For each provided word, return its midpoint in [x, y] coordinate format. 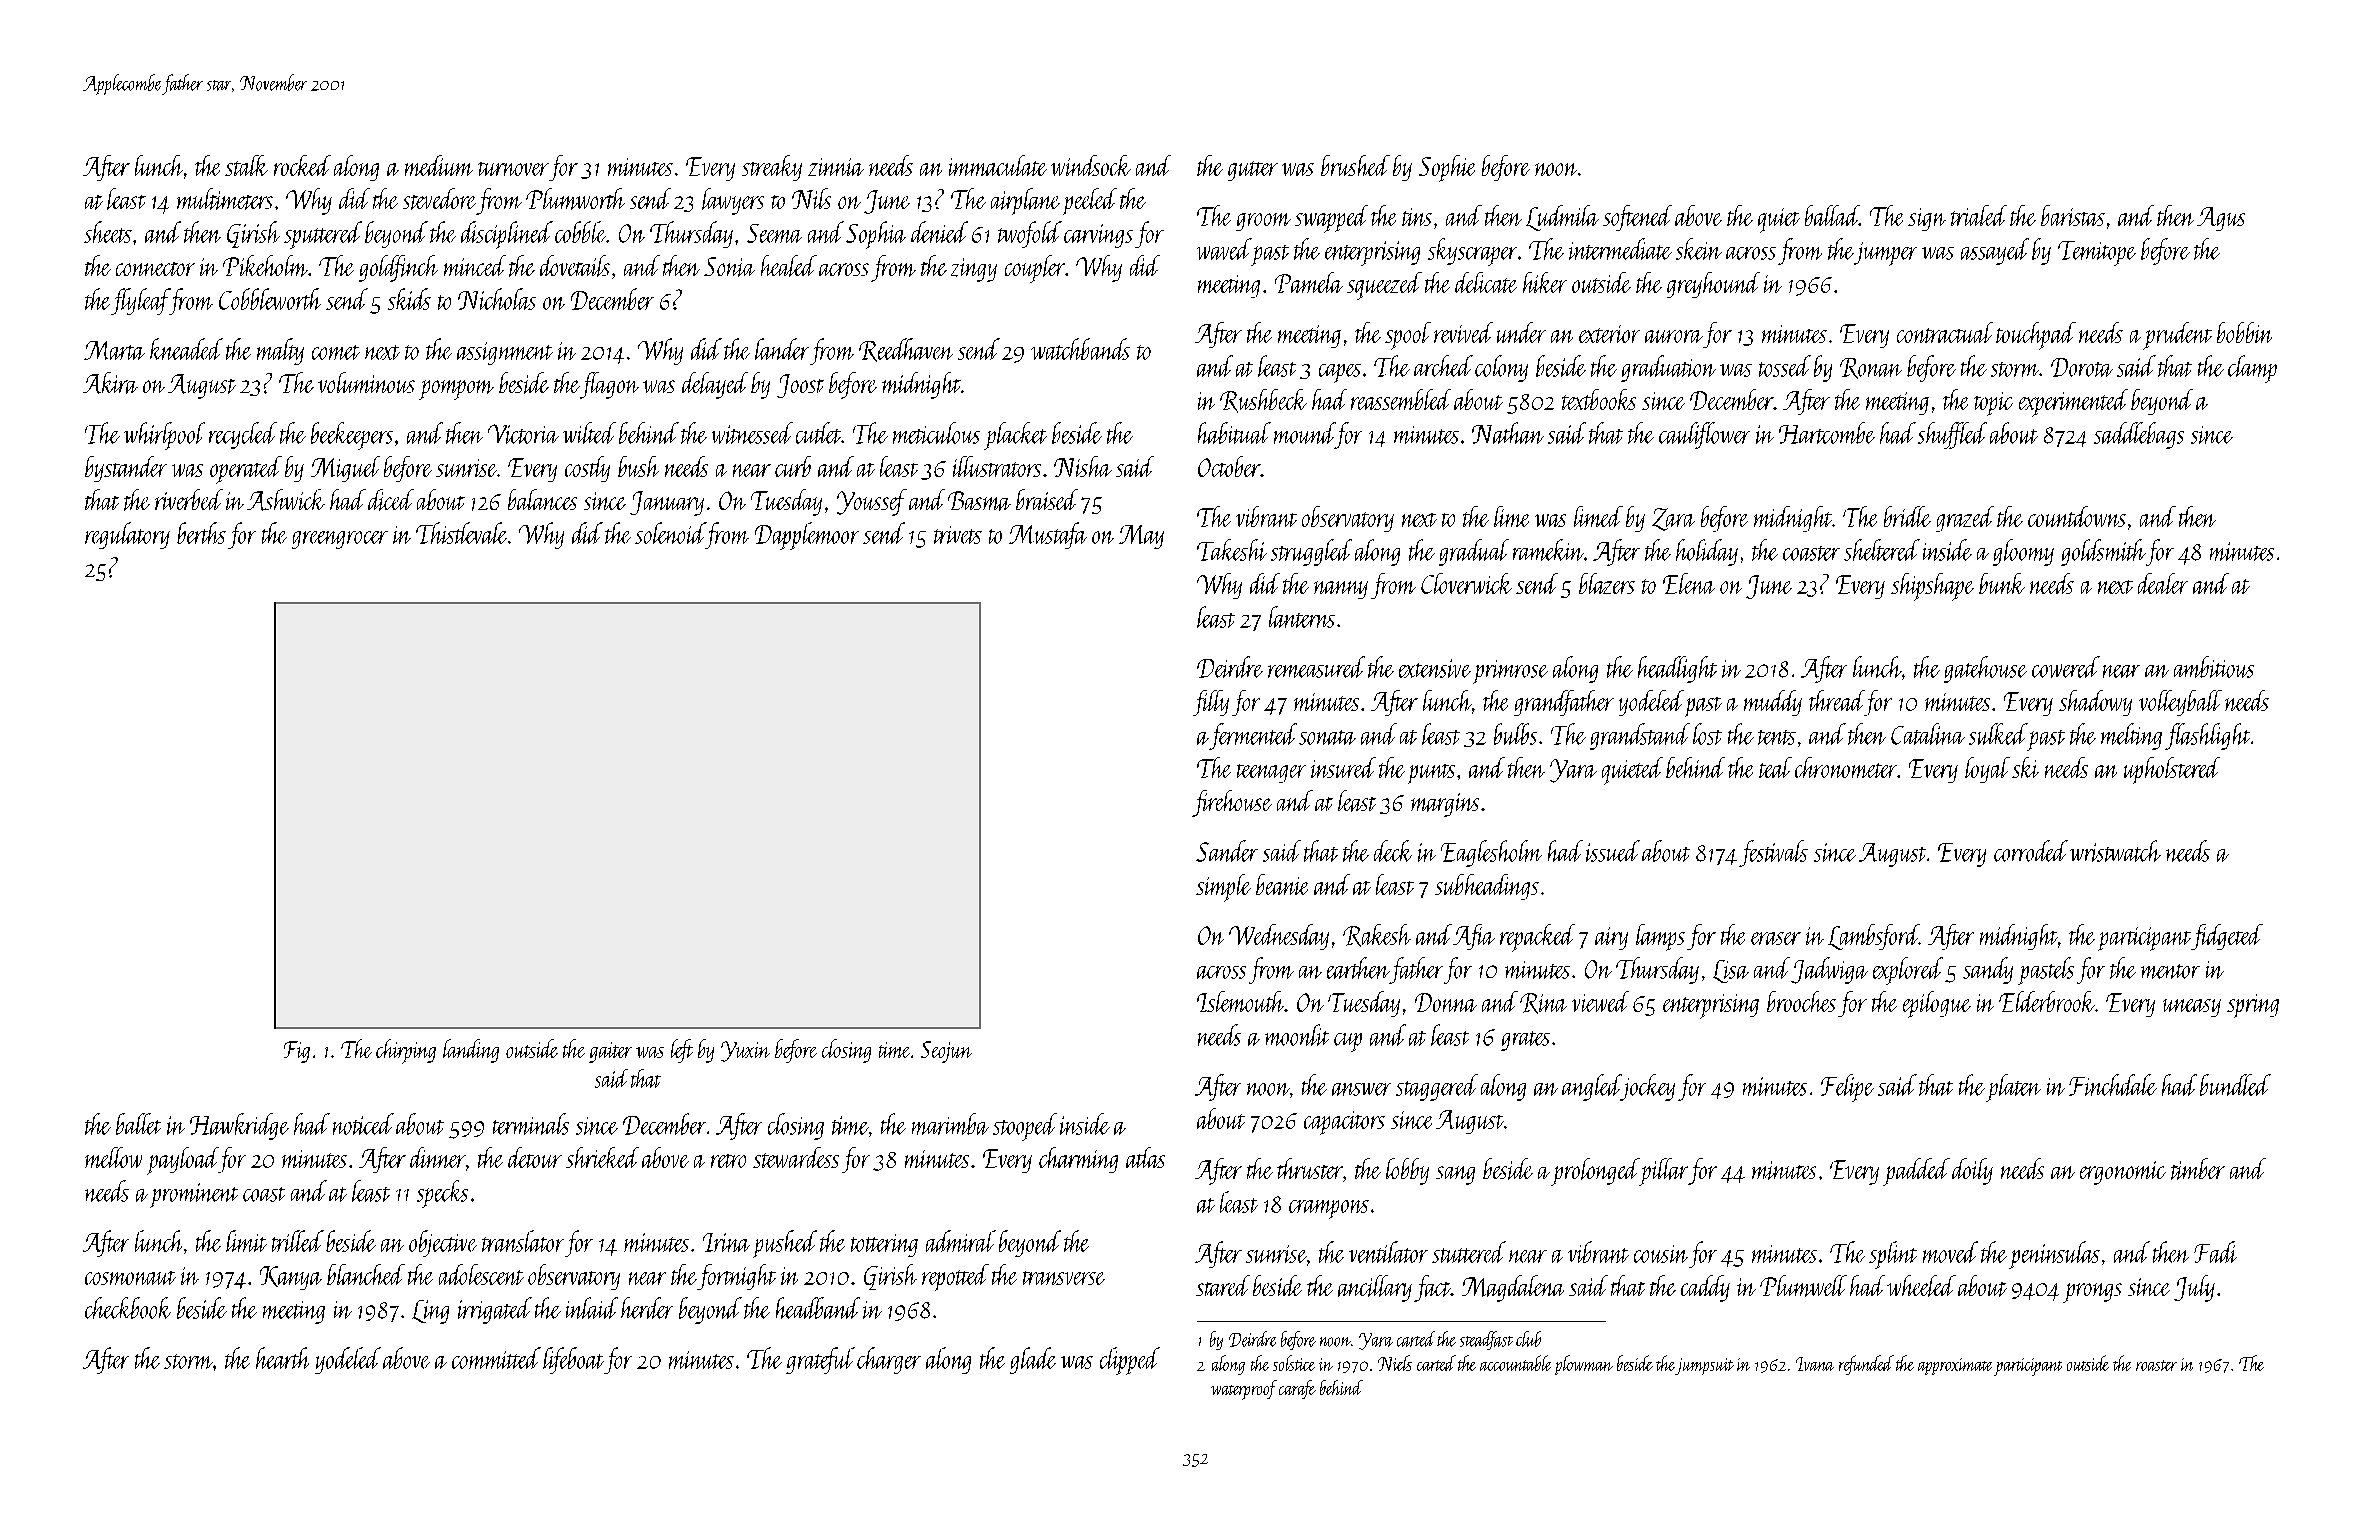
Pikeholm [265, 266]
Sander [1227, 851]
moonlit [1297, 1035]
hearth [282, 1358]
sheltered [1882, 550]
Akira [110, 383]
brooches [1801, 1001]
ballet [138, 1124]
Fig [297, 1052]
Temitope [2097, 253]
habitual [1234, 433]
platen [2013, 1088]
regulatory [127, 535]
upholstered [2172, 770]
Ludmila [1562, 218]
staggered [1437, 1087]
